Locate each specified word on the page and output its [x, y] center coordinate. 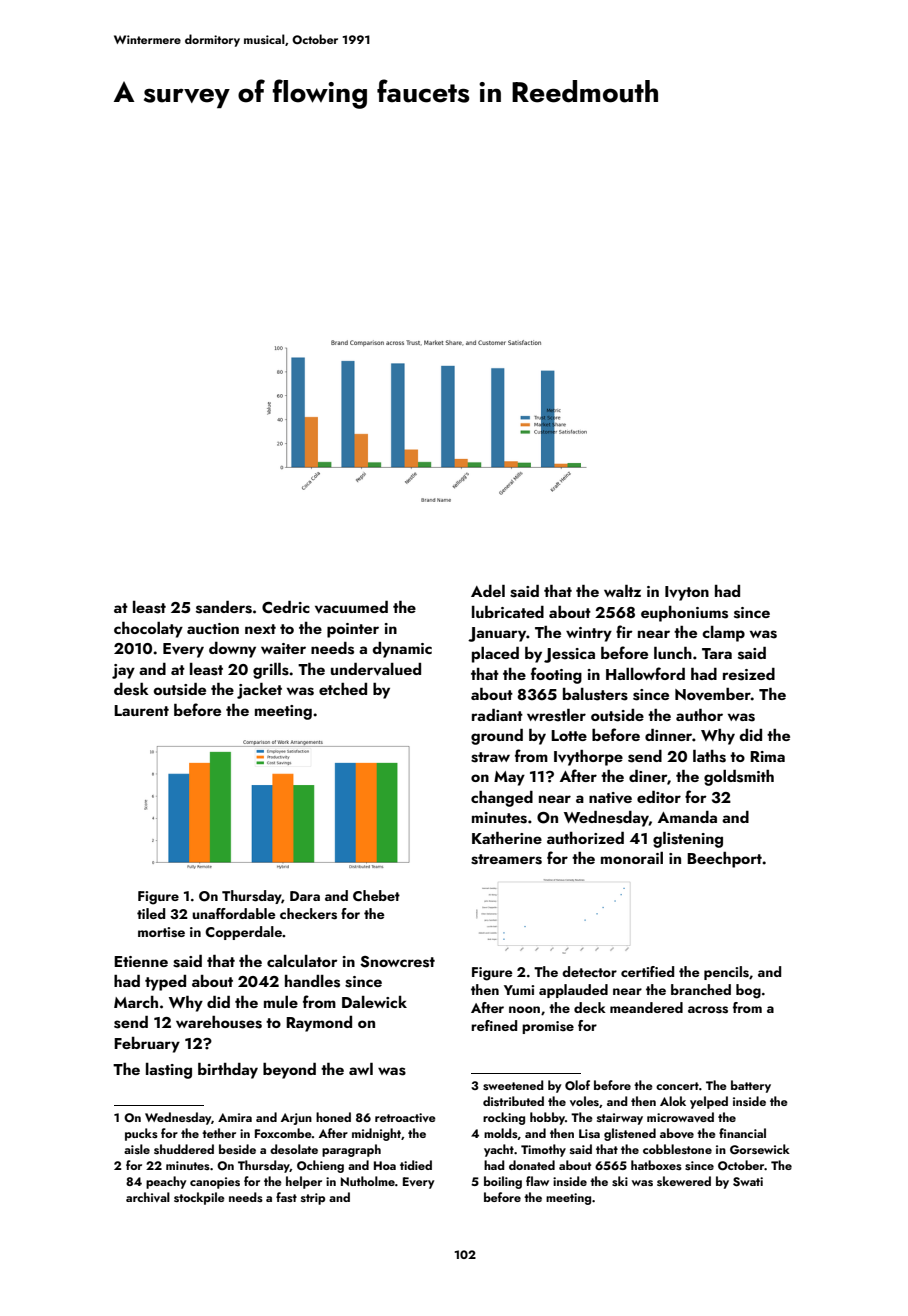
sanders [224, 607]
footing [556, 675]
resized [749, 674]
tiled [151, 913]
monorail [632, 858]
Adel [488, 591]
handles [312, 981]
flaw [537, 1181]
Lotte [569, 735]
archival [148, 1197]
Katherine [507, 838]
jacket [259, 691]
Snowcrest [397, 962]
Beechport [724, 860]
